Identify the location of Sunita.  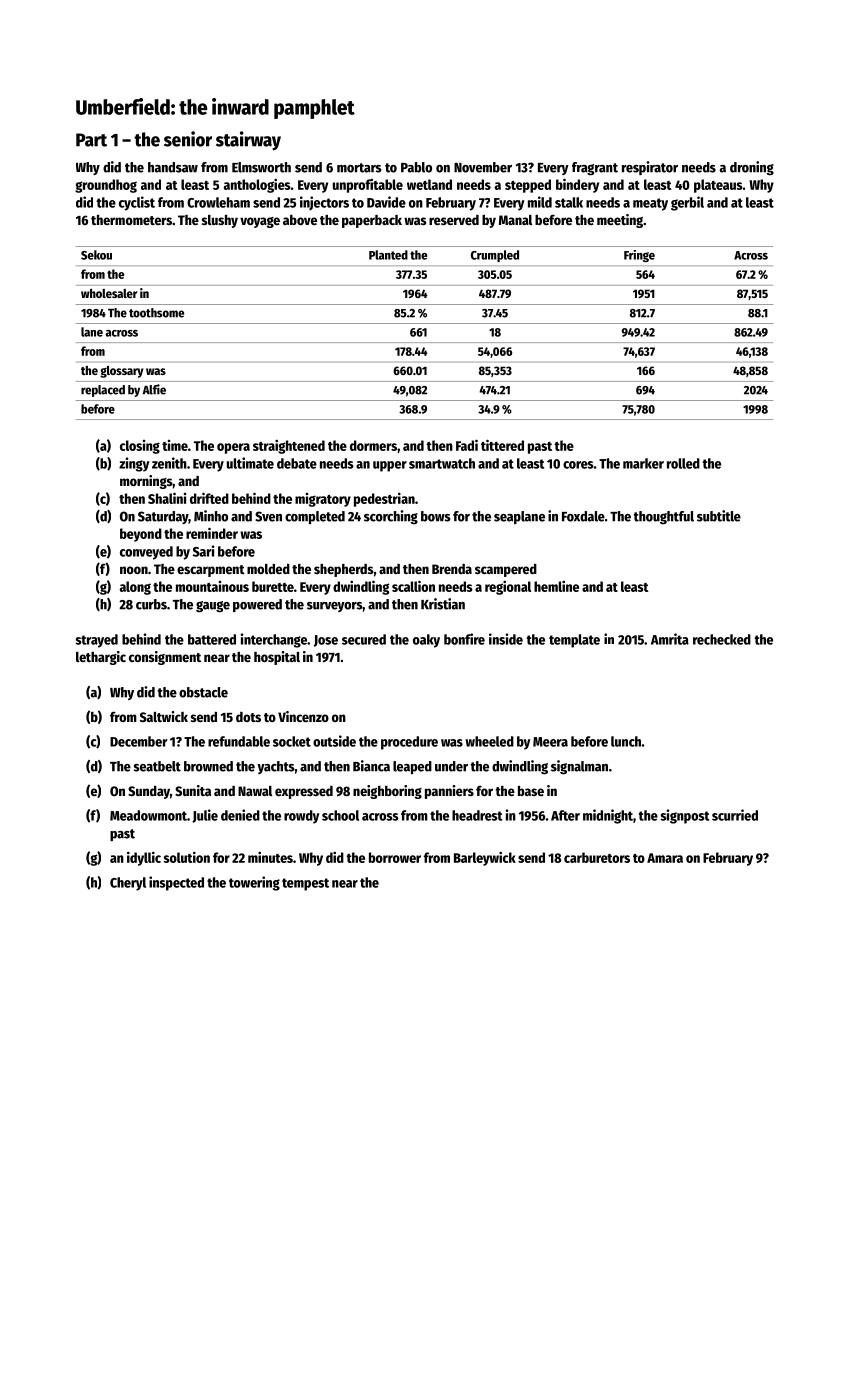
(193, 790).
